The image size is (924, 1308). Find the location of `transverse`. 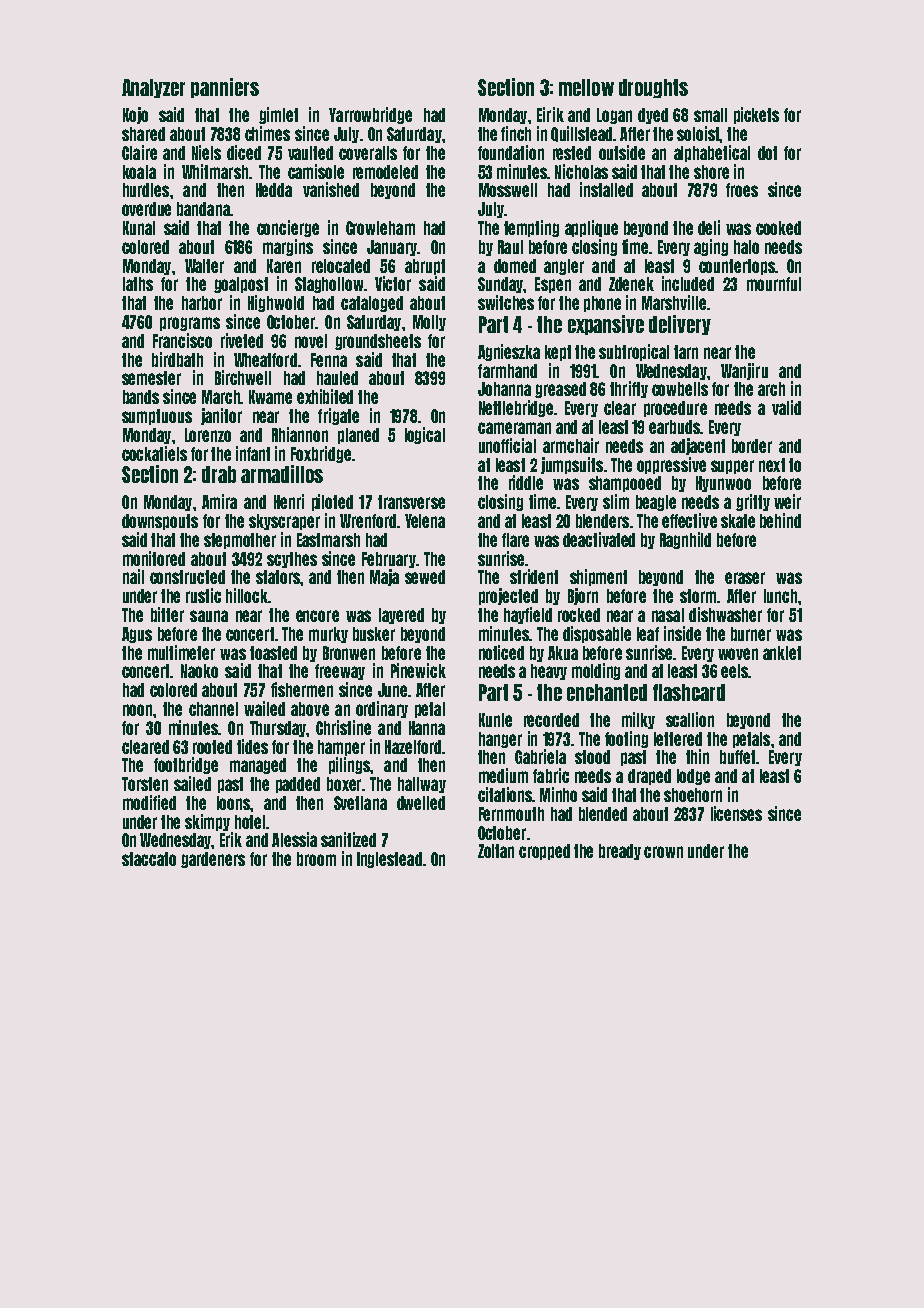

transverse is located at coordinates (411, 502).
